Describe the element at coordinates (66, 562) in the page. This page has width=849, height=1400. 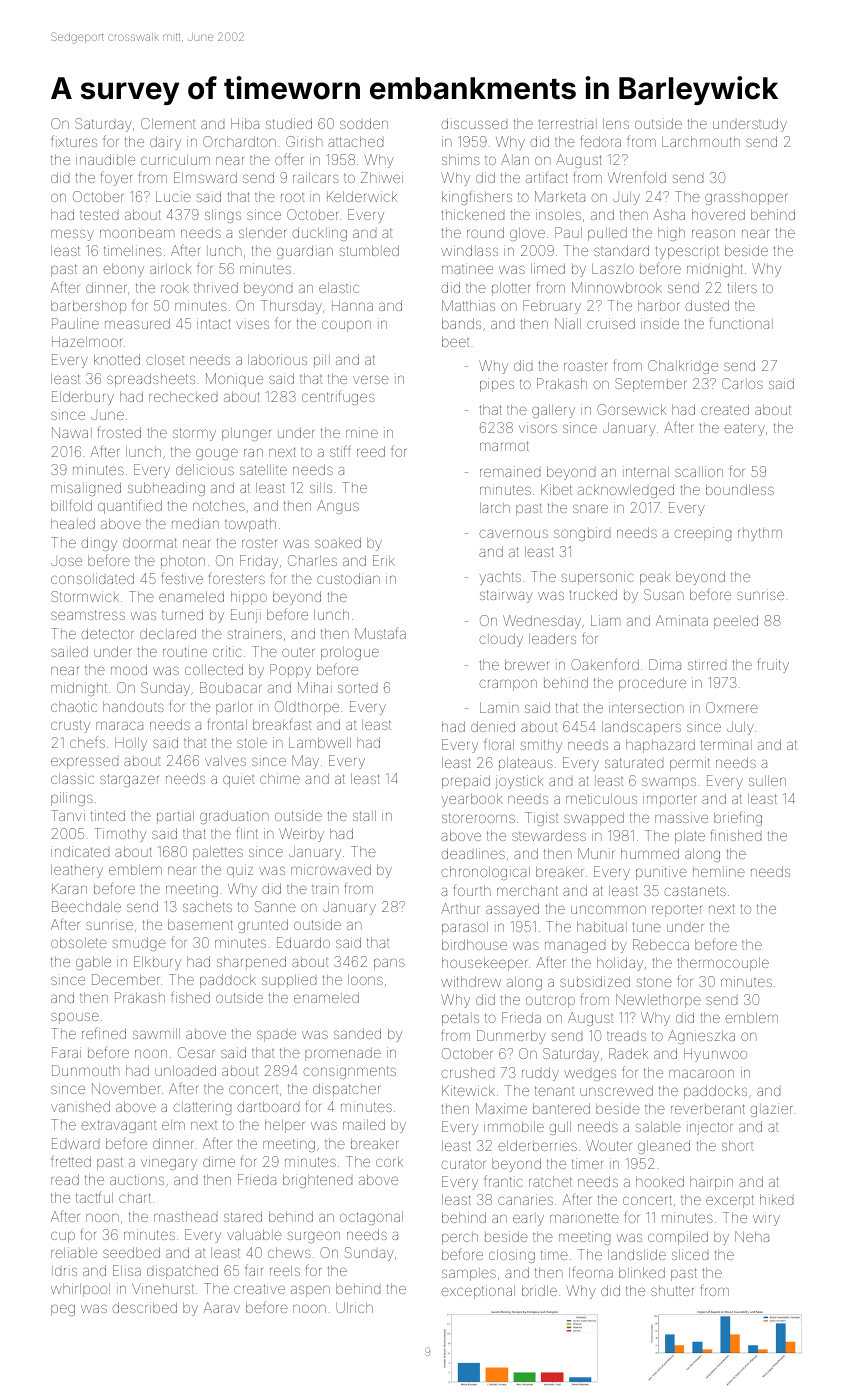
I see `Jose` at that location.
